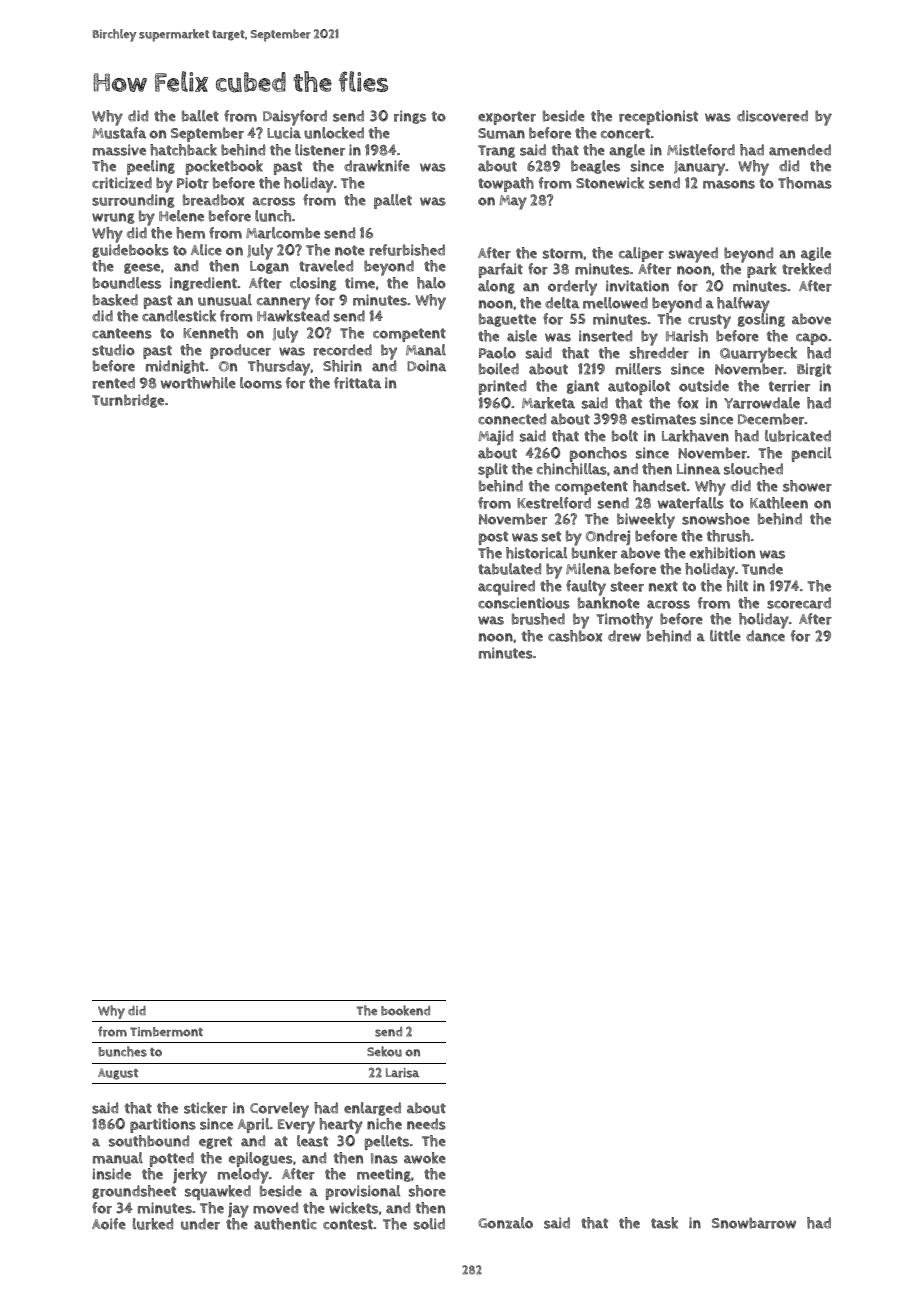 The width and height of the document is (924, 1314). What do you see at coordinates (754, 1223) in the document?
I see `Snowbarrow` at bounding box center [754, 1223].
